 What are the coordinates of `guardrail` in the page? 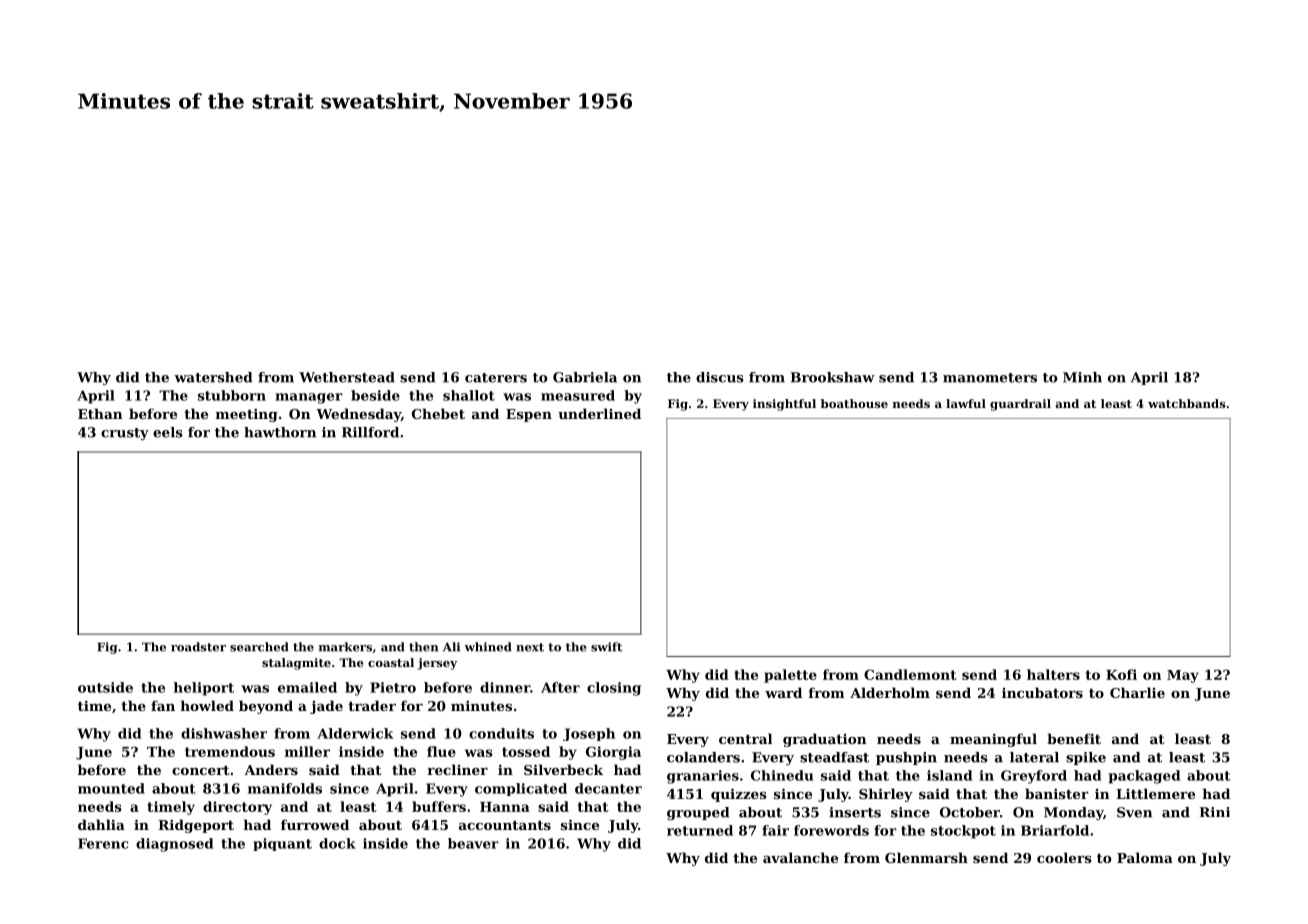 It's located at (1020, 405).
